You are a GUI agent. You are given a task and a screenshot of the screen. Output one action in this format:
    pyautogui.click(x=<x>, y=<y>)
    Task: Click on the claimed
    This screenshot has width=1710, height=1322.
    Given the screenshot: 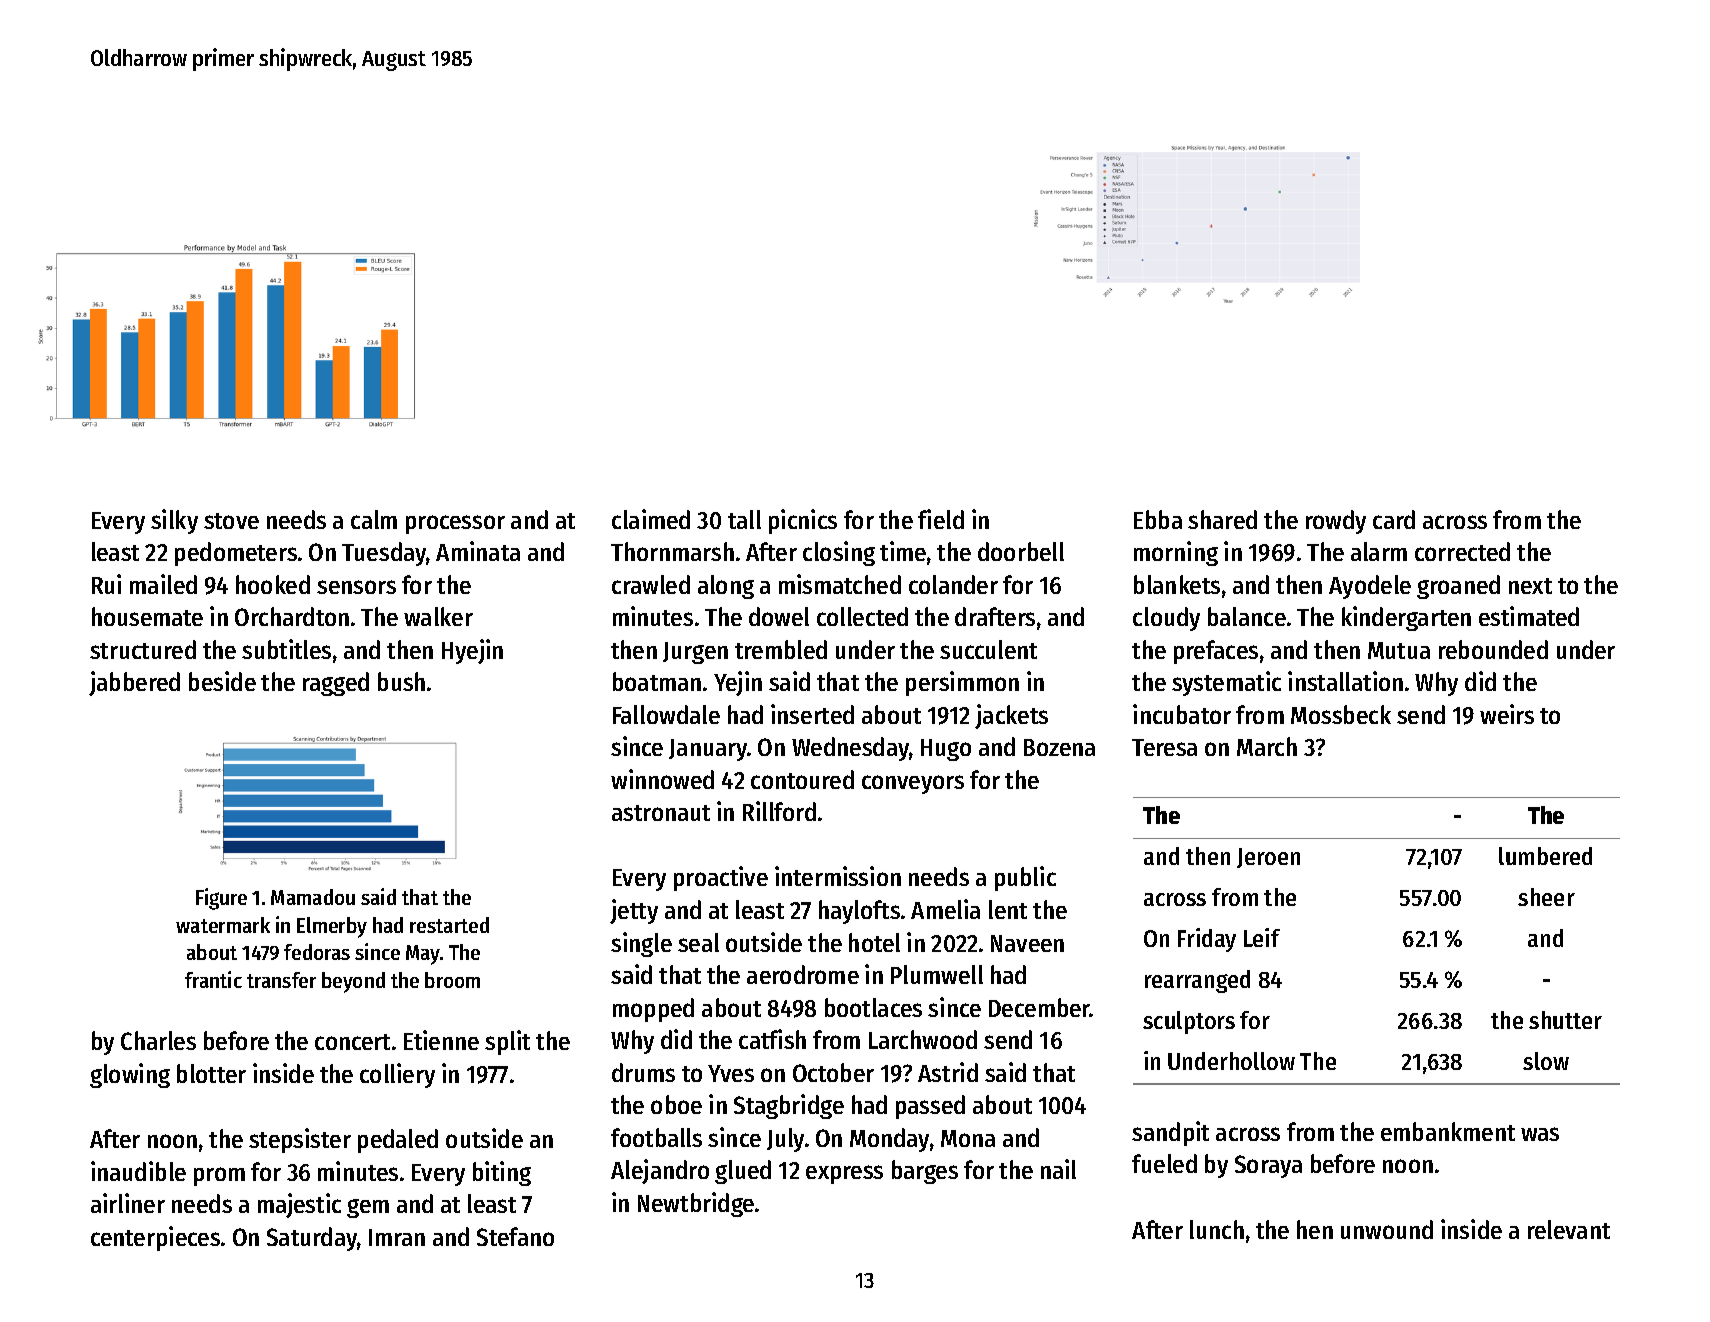 What is the action you would take?
    pyautogui.click(x=651, y=519)
